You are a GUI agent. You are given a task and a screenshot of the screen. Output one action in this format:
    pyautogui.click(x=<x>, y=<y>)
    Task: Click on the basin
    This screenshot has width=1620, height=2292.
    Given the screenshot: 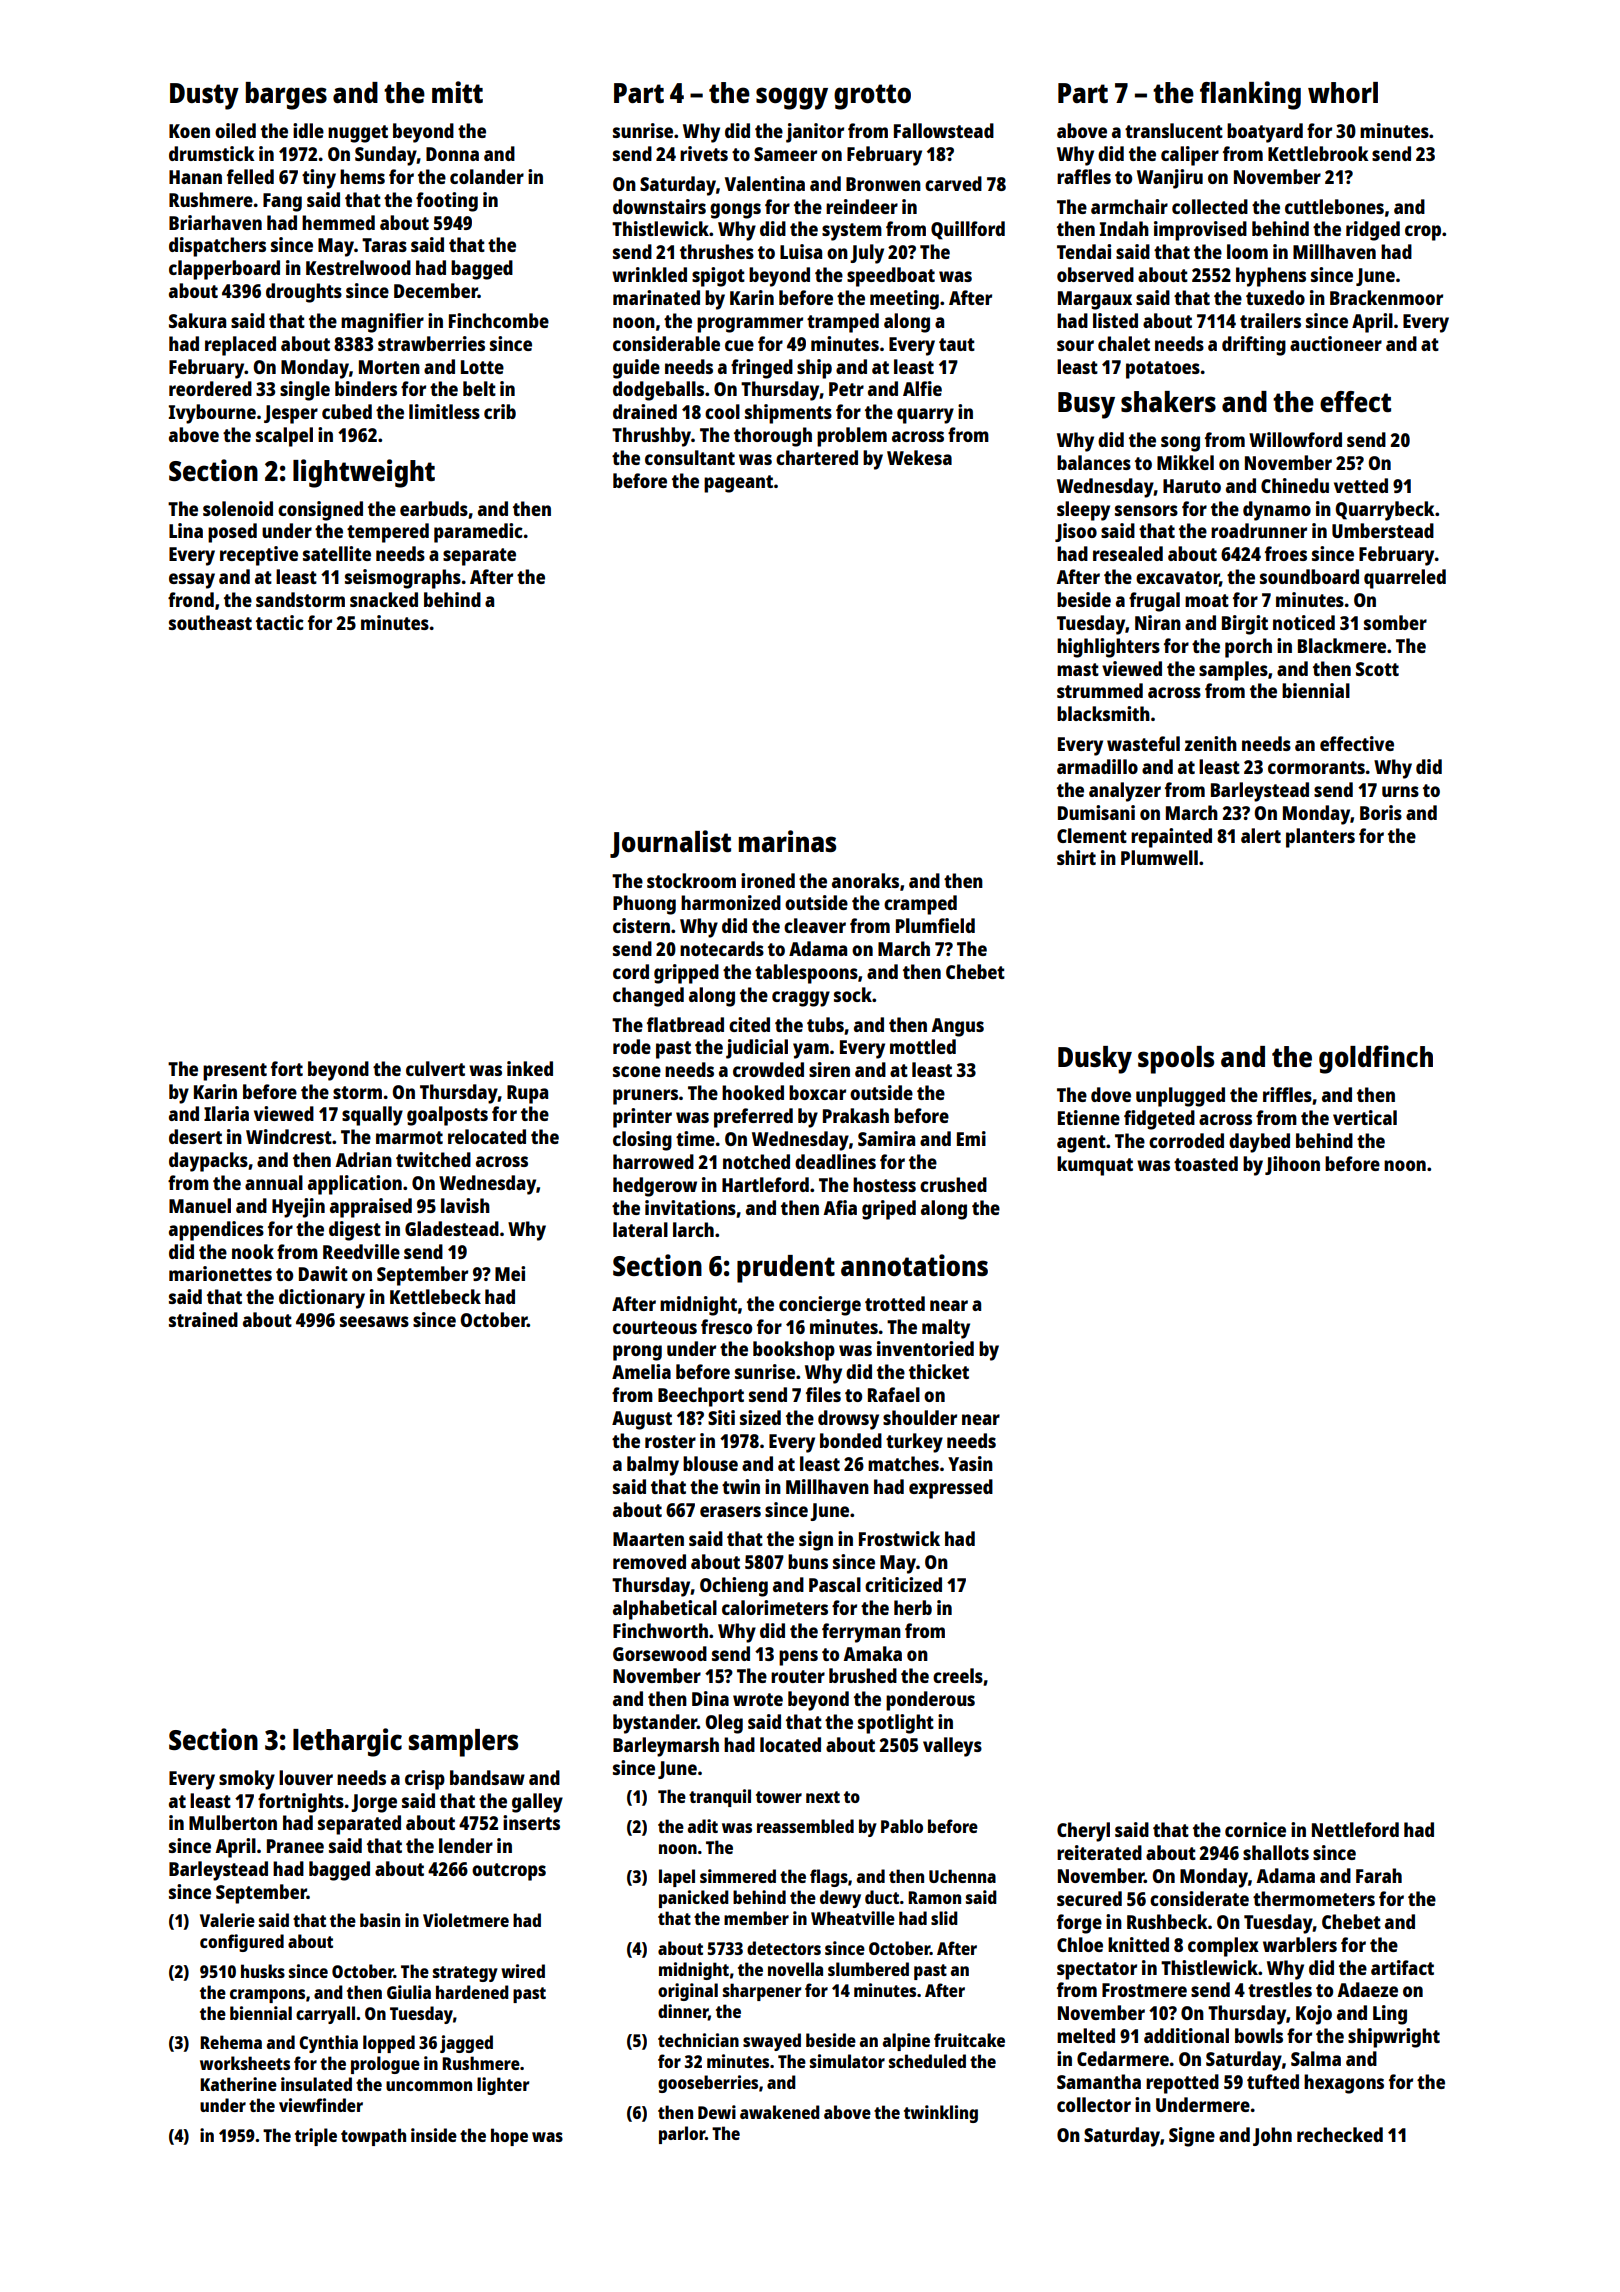 What is the action you would take?
    pyautogui.click(x=380, y=1920)
